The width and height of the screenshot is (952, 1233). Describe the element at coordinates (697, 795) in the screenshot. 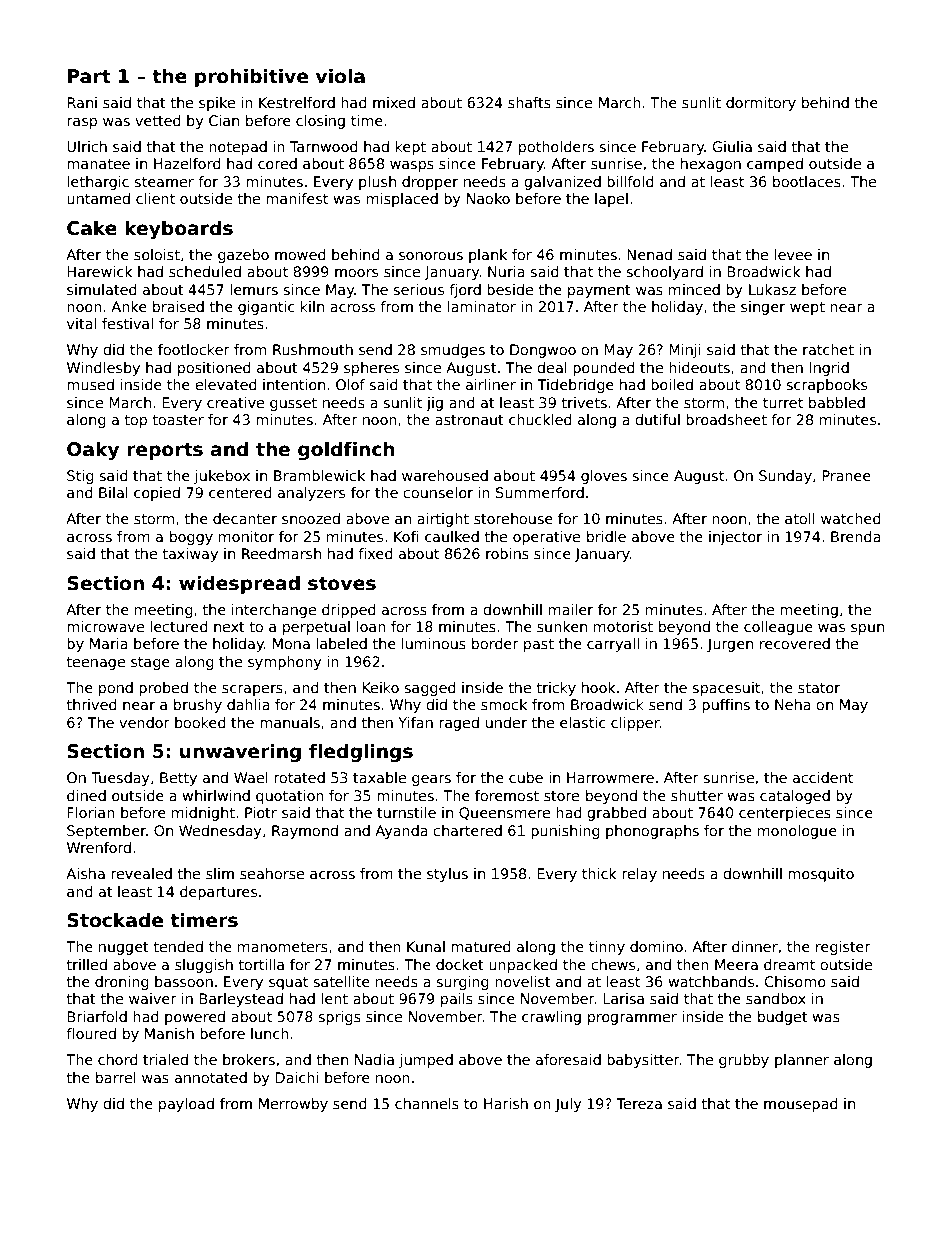

I see `shutter` at that location.
